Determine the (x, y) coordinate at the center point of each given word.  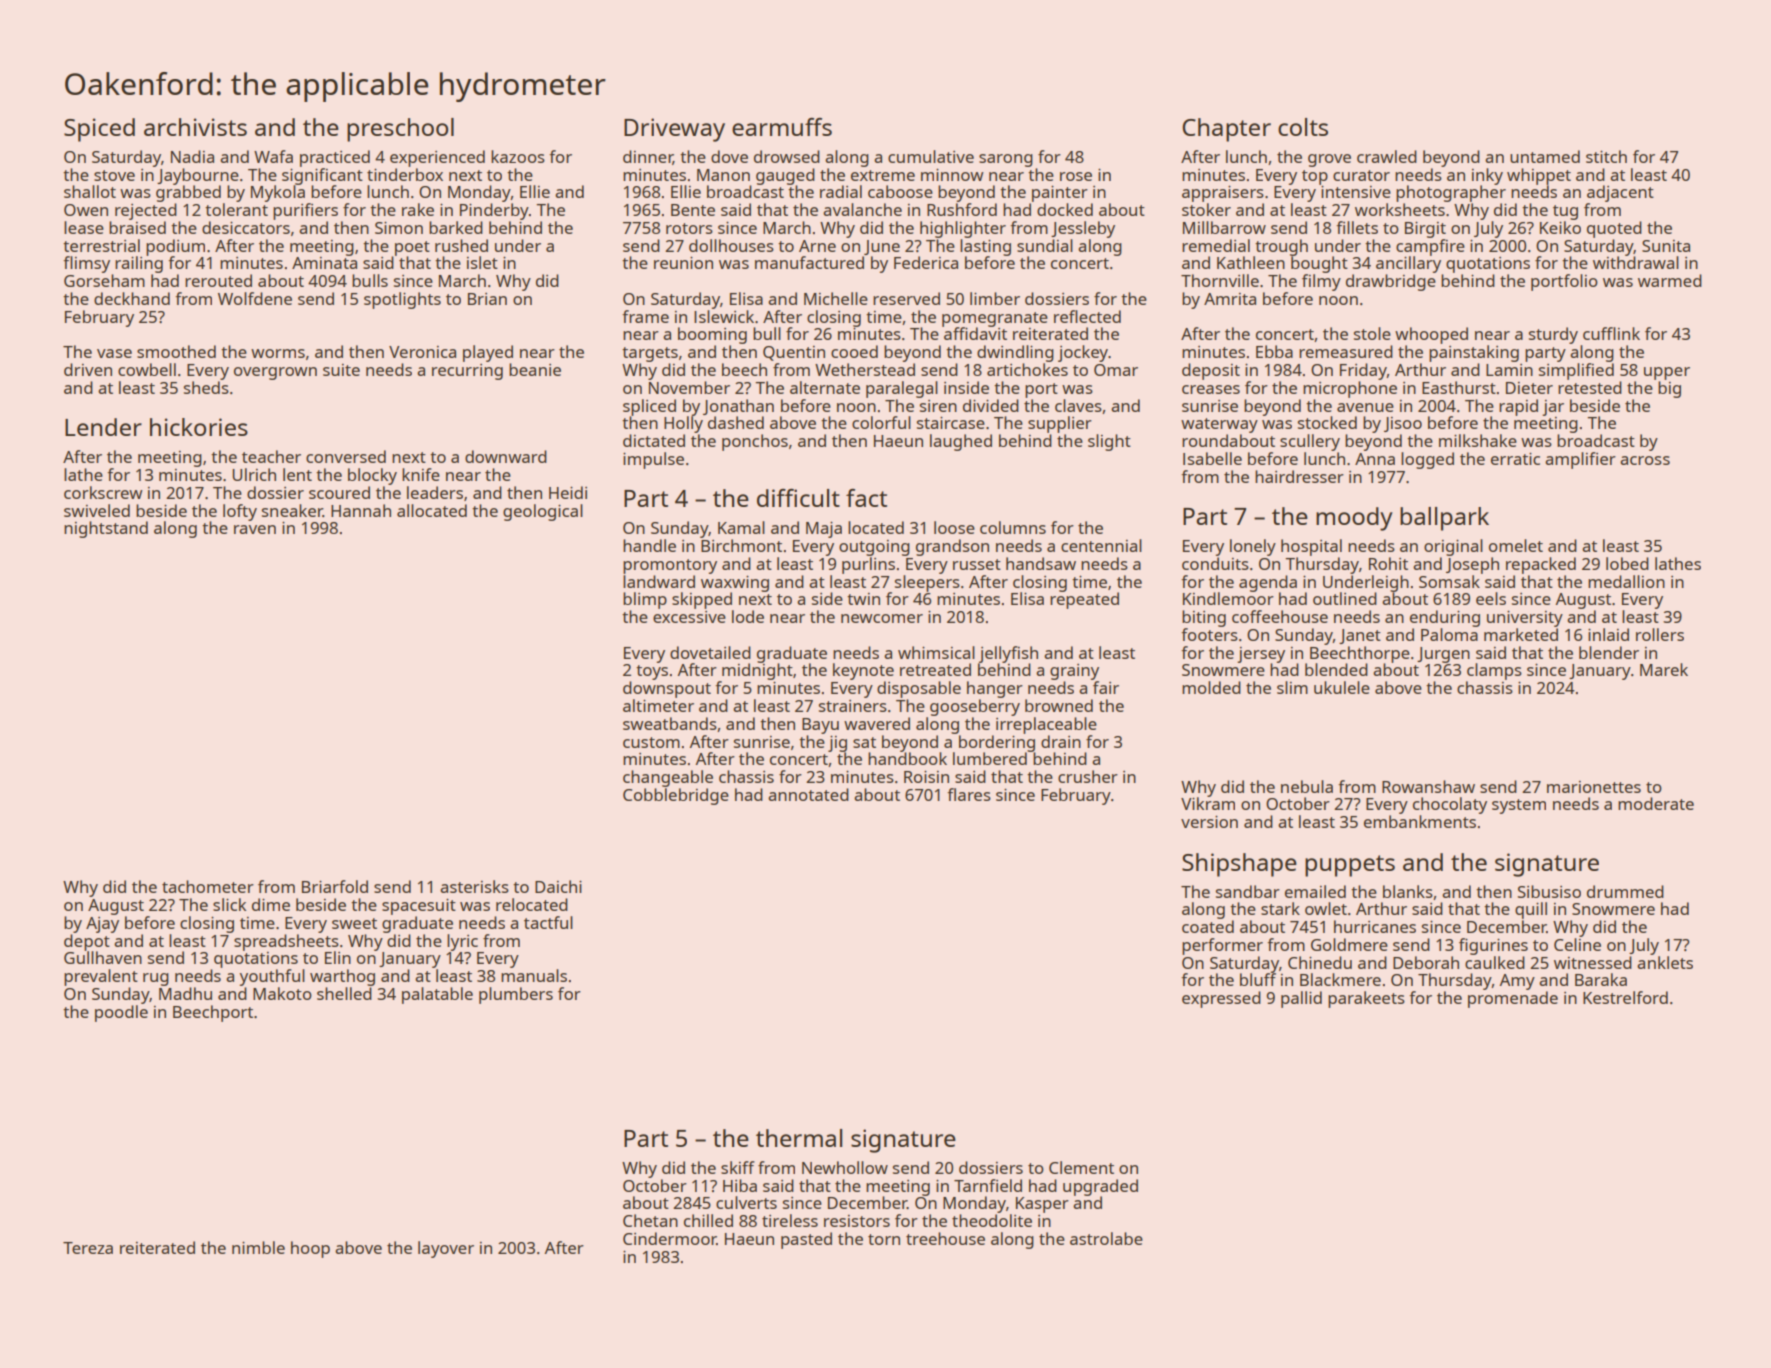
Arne (817, 246)
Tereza (88, 1248)
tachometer (208, 886)
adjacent (1620, 193)
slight (1109, 442)
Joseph (1472, 565)
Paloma (1449, 634)
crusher (1088, 776)
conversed (346, 456)
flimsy (86, 264)
